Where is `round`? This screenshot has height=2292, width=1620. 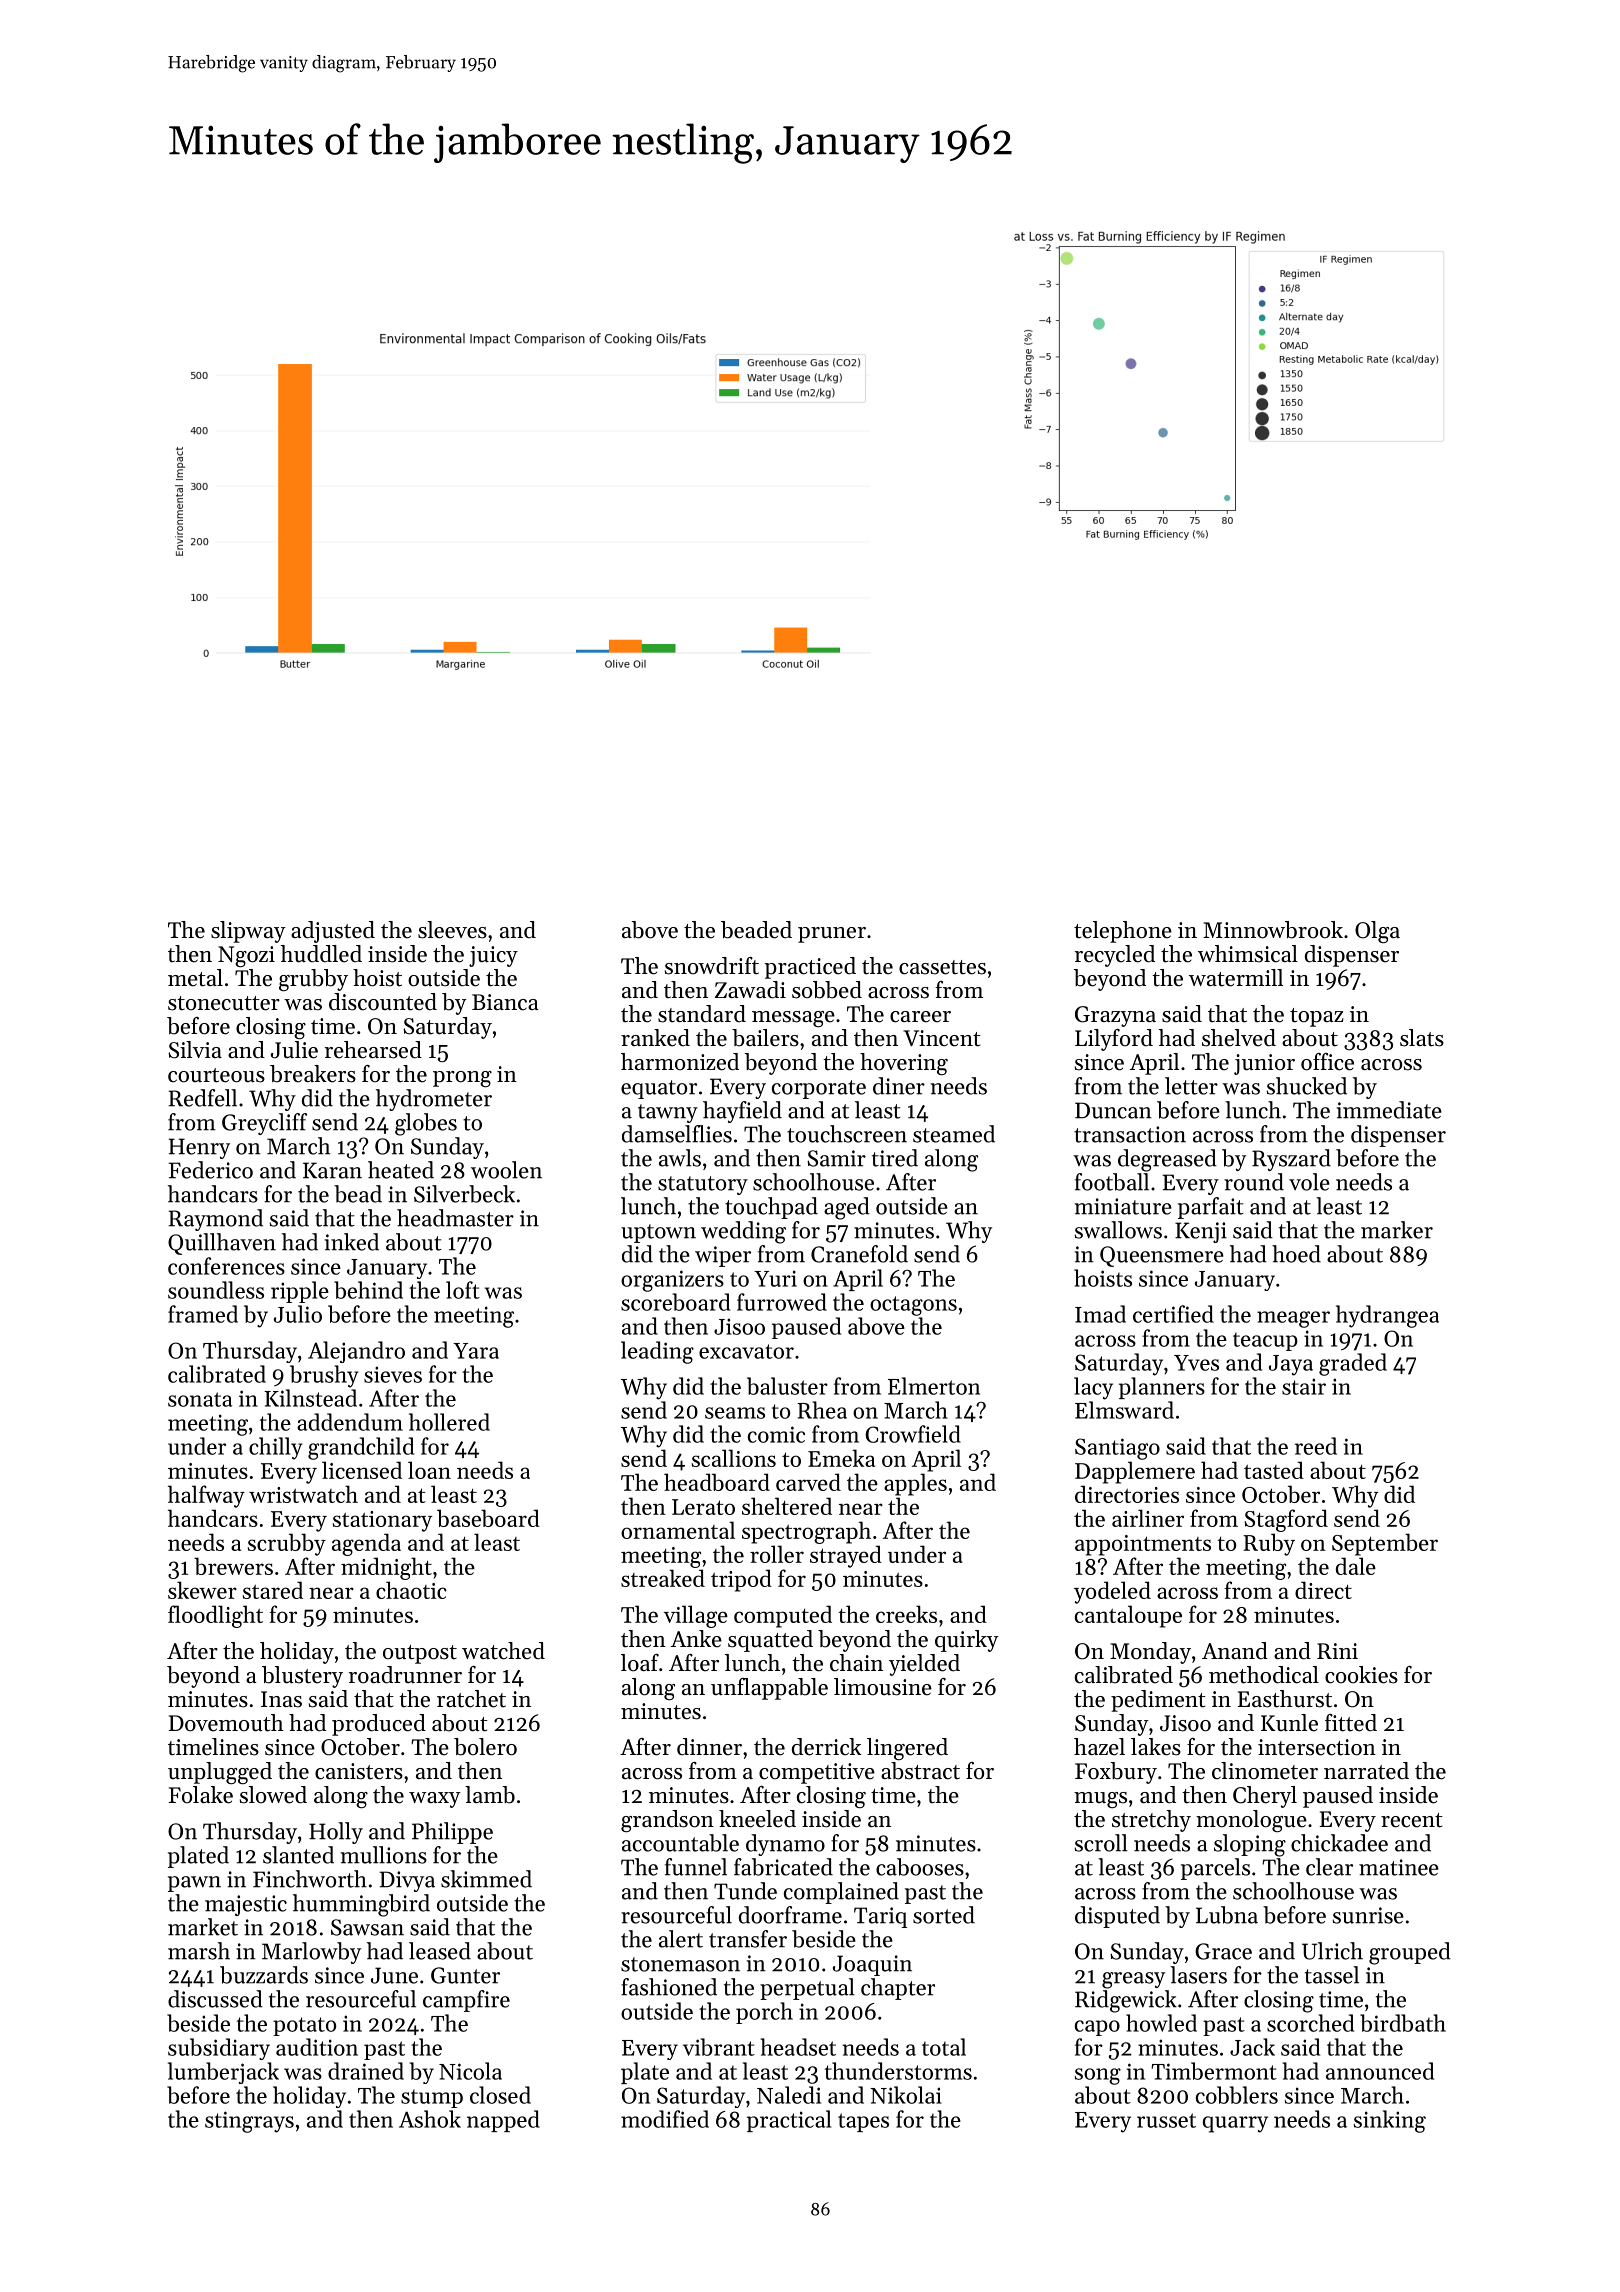 round is located at coordinates (1254, 1182).
